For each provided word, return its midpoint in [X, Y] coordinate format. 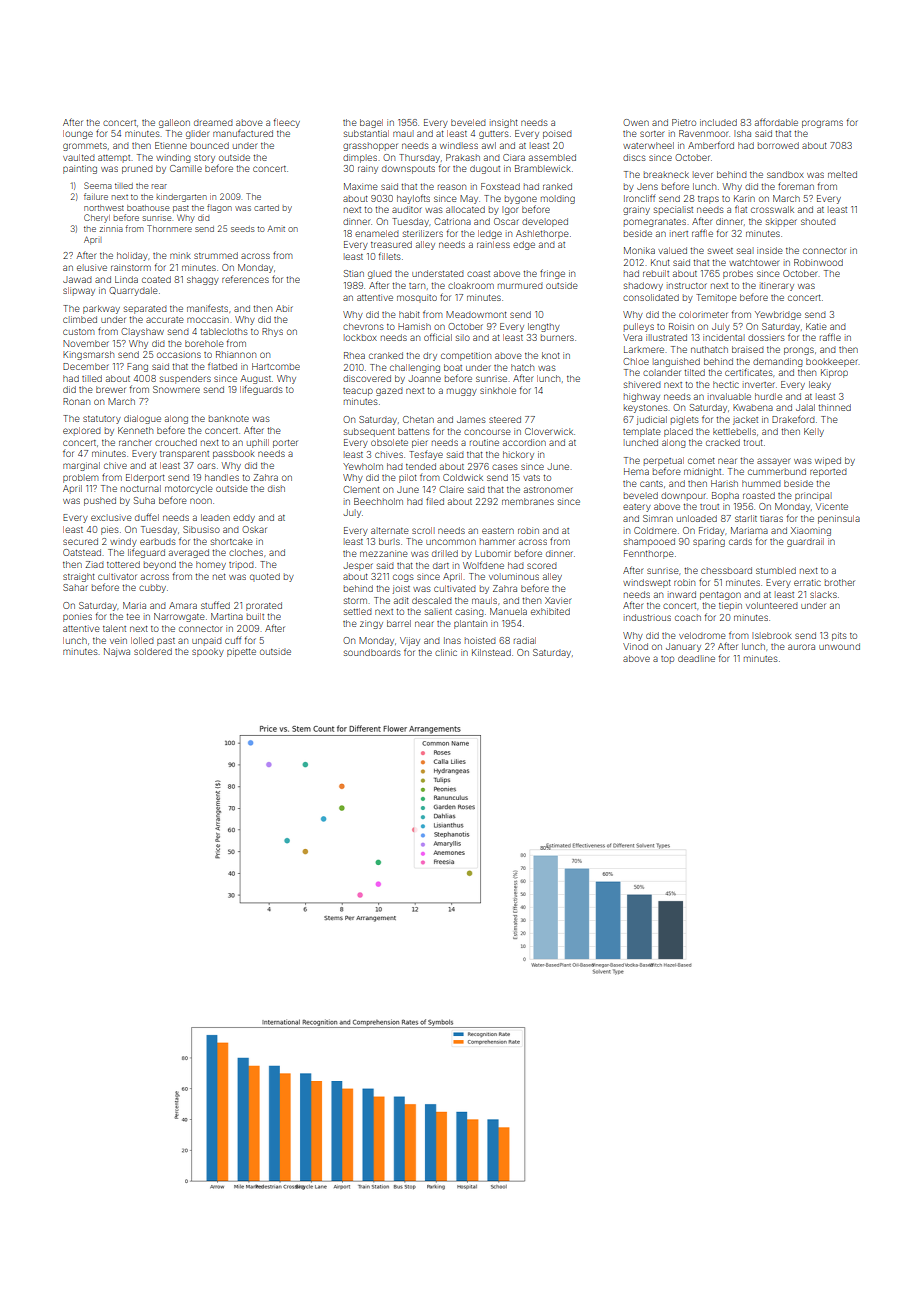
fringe [552, 274]
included [718, 122]
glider [198, 134]
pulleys [639, 327]
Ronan [76, 401]
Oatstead [82, 552]
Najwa [117, 652]
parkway [101, 309]
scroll [423, 530]
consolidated [651, 297]
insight [504, 123]
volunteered [772, 605]
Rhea [354, 355]
